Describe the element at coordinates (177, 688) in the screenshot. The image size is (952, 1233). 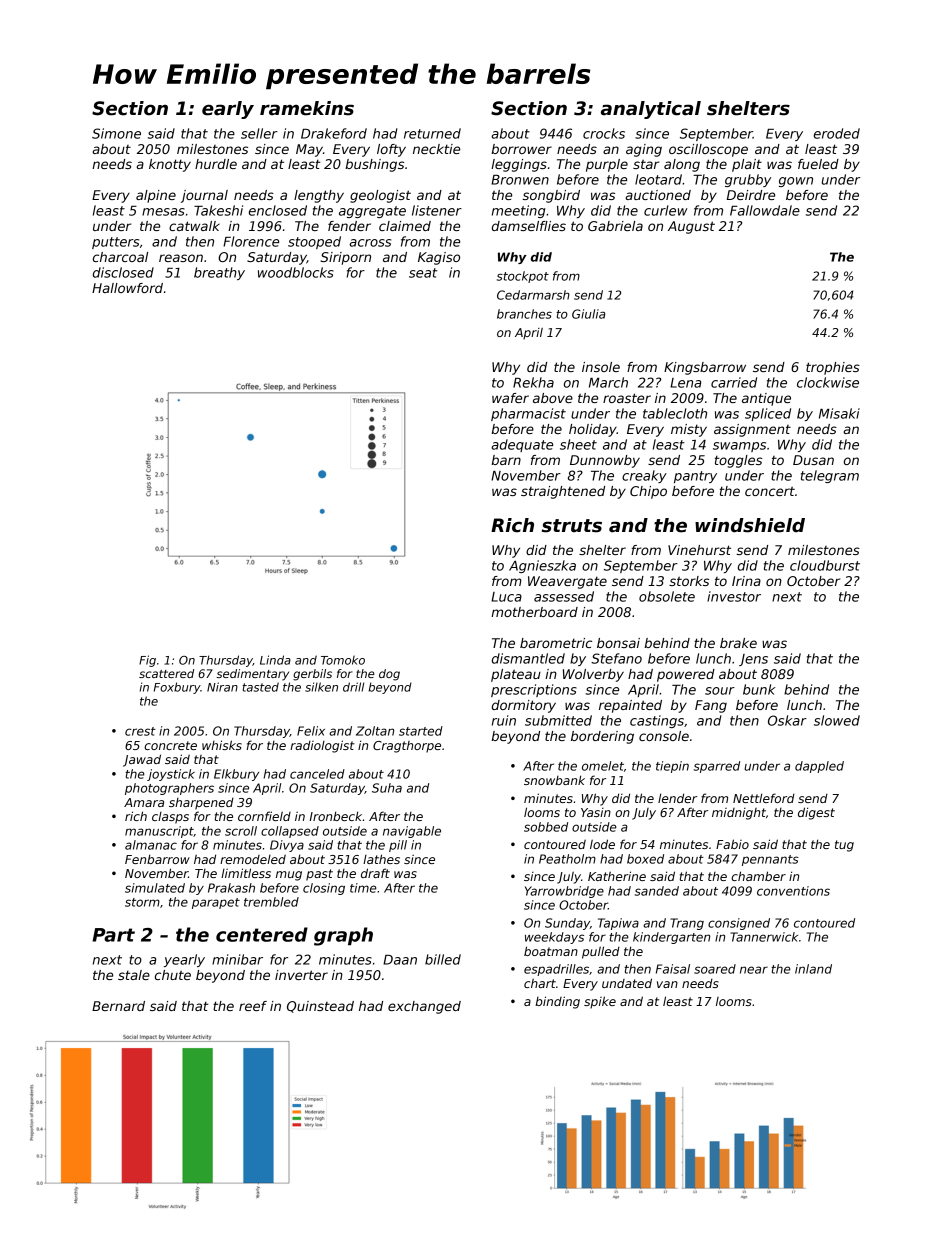
I see `Foxbury` at that location.
